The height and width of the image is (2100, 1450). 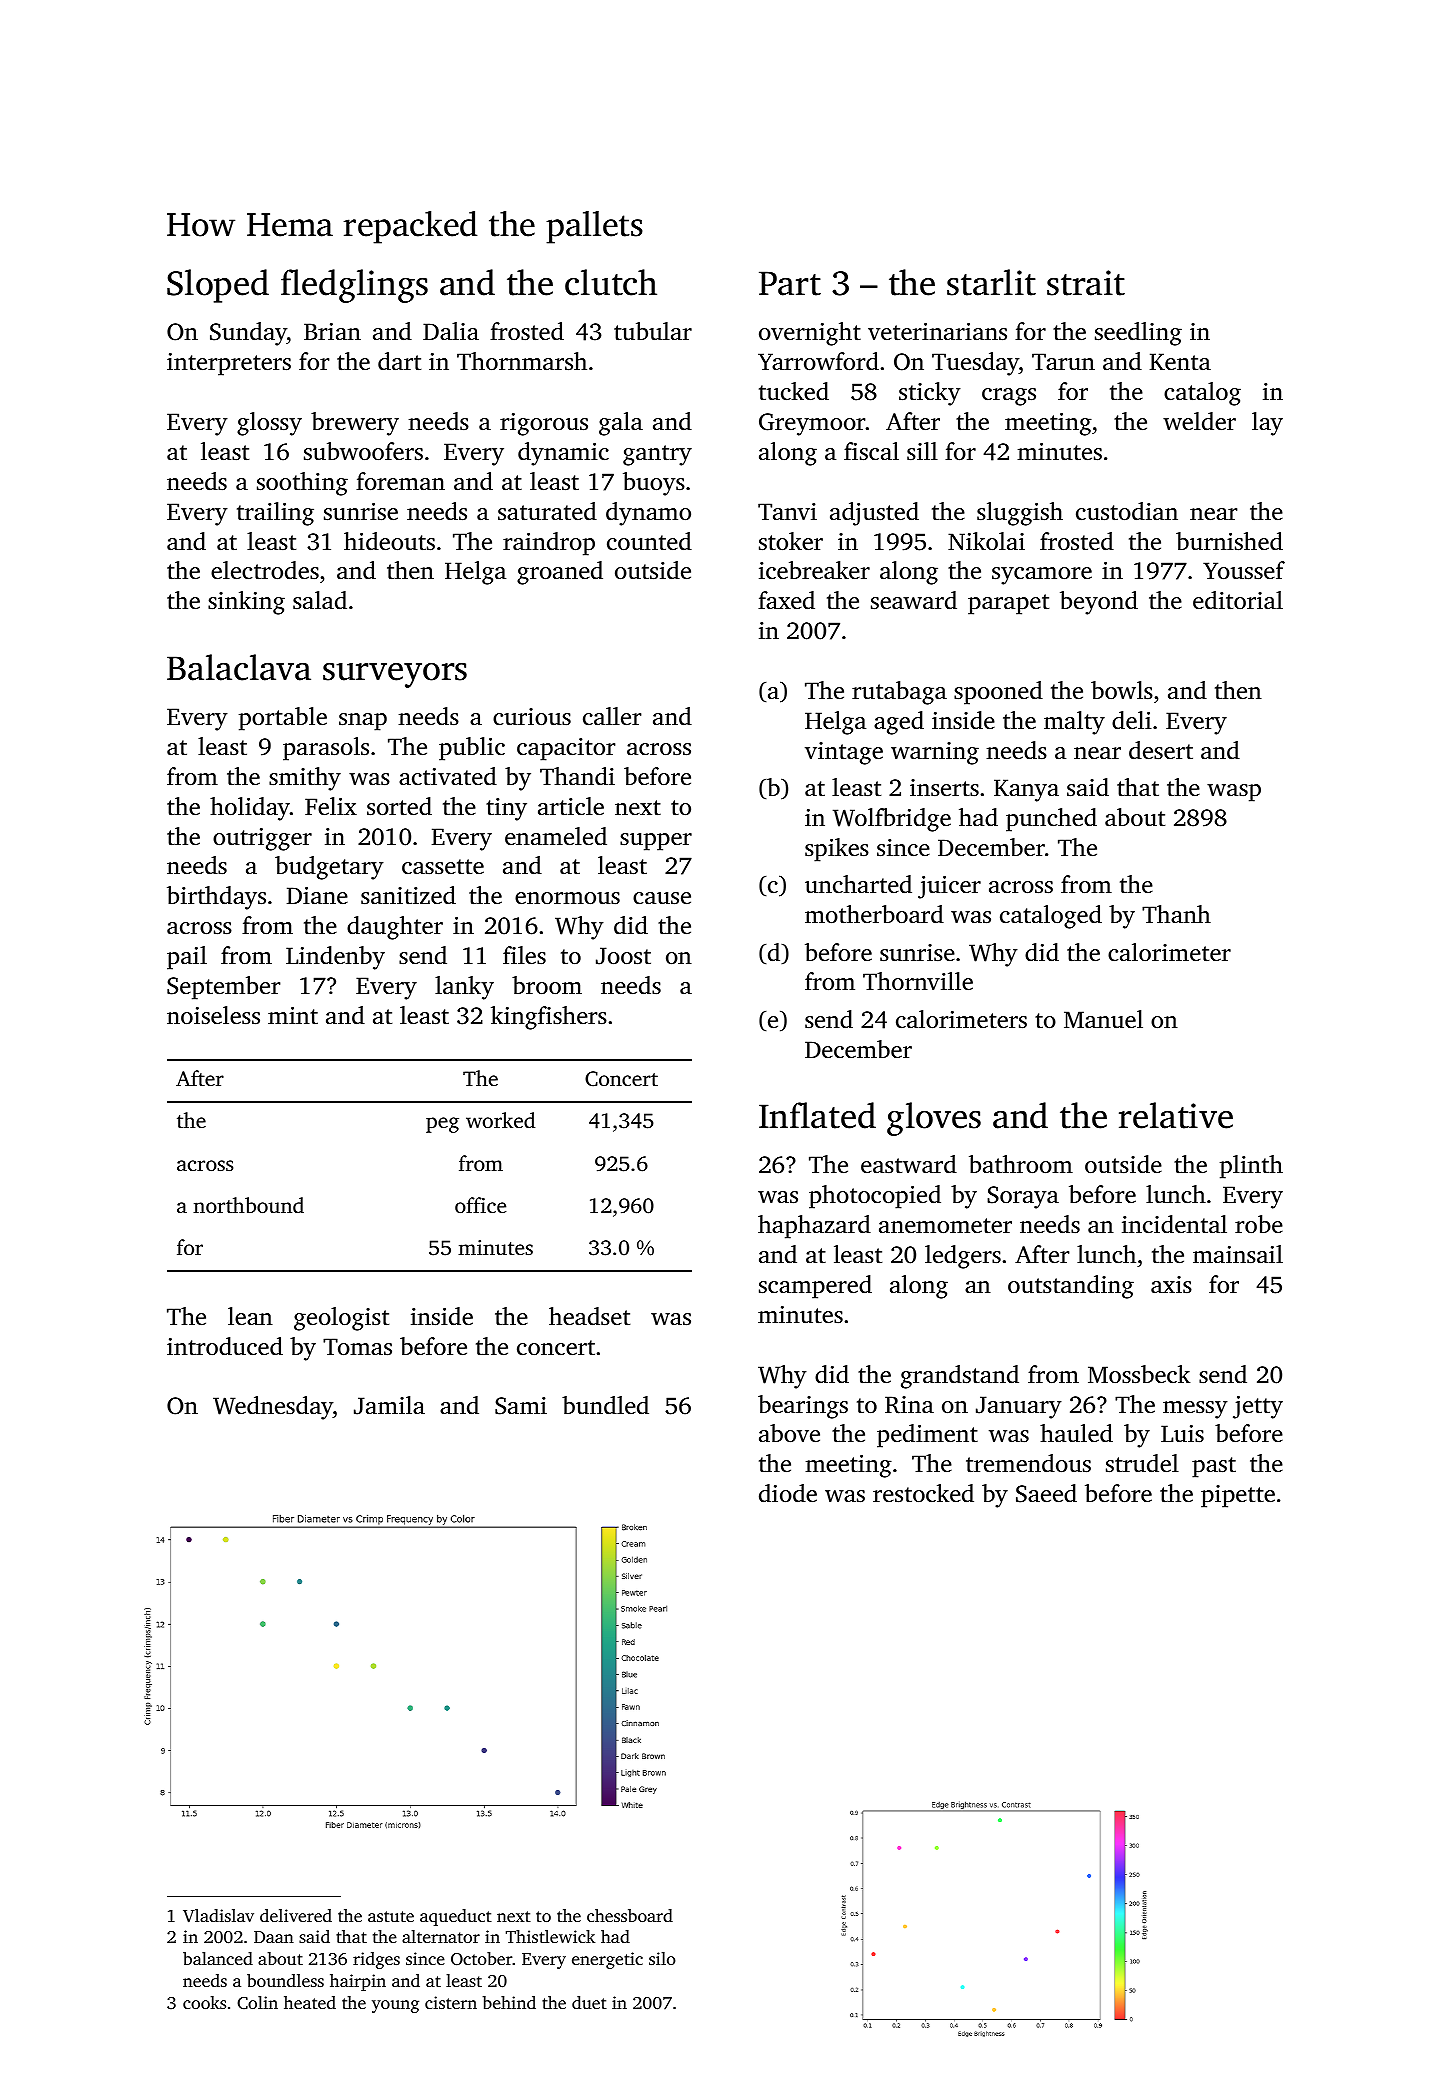 I want to click on Part, so click(x=790, y=283).
